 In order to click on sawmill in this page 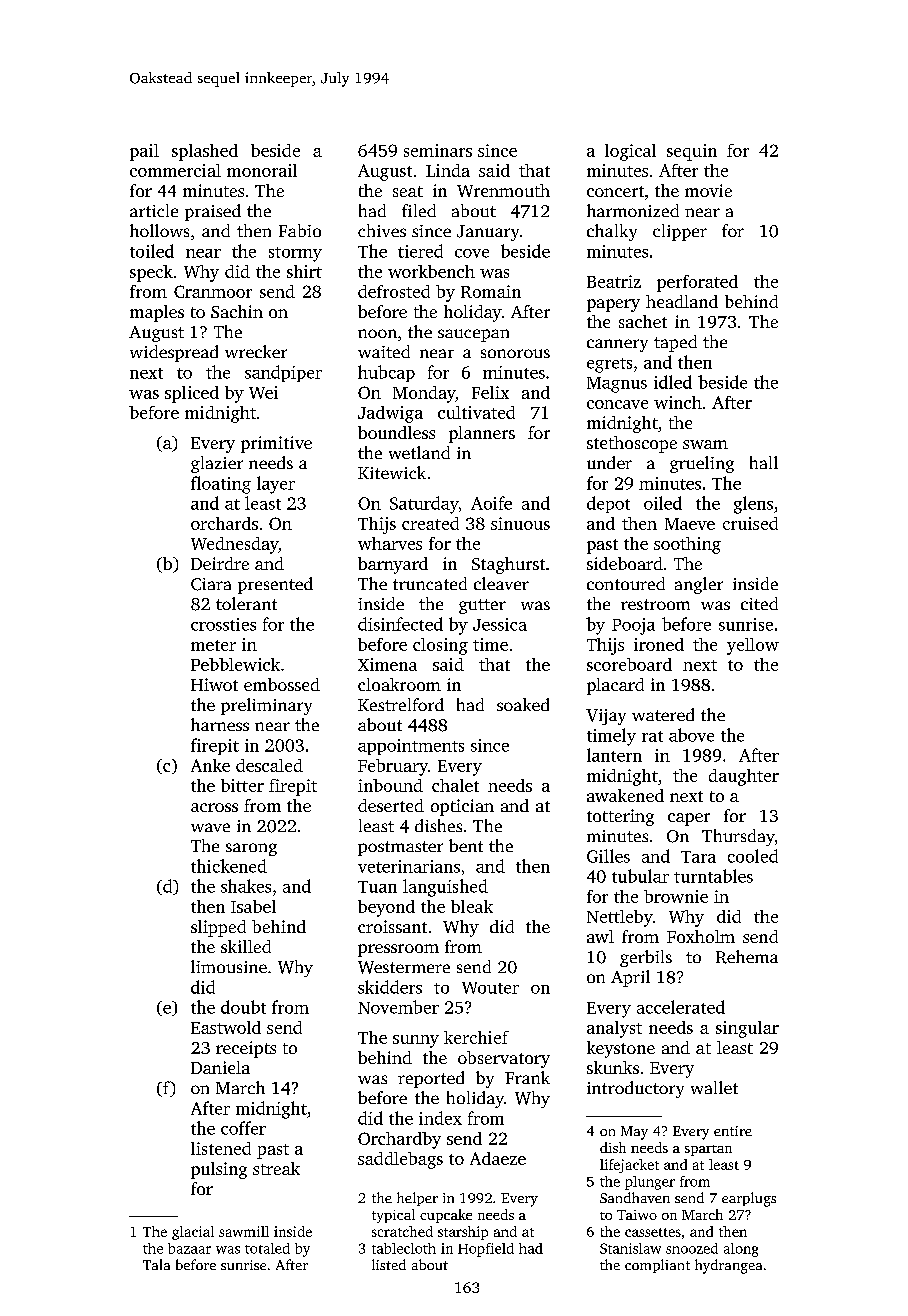, I will do `click(244, 1231)`.
